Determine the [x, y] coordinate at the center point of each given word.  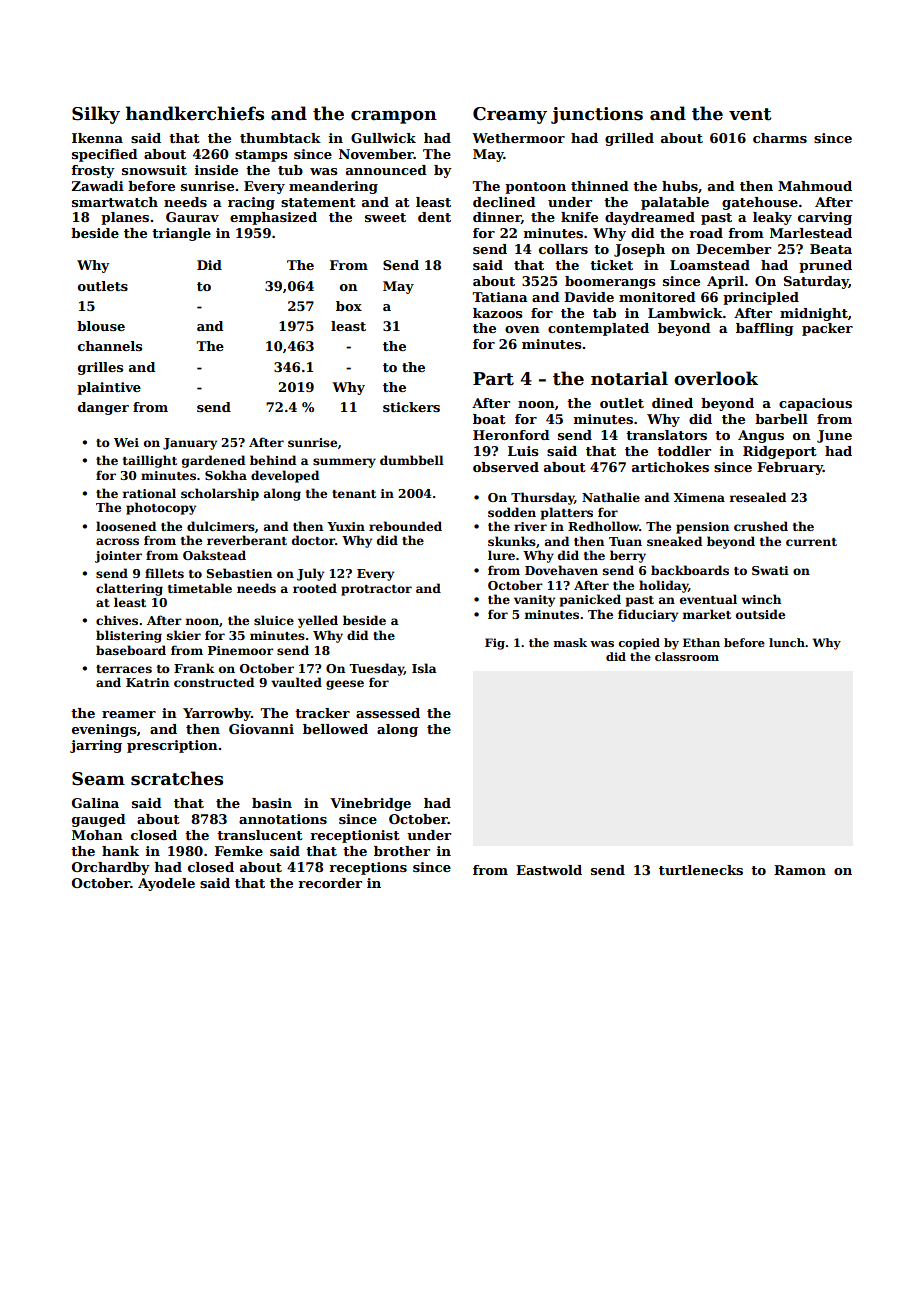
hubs [680, 186]
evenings [104, 730]
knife [579, 217]
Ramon [800, 870]
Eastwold [549, 870]
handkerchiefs [195, 113]
